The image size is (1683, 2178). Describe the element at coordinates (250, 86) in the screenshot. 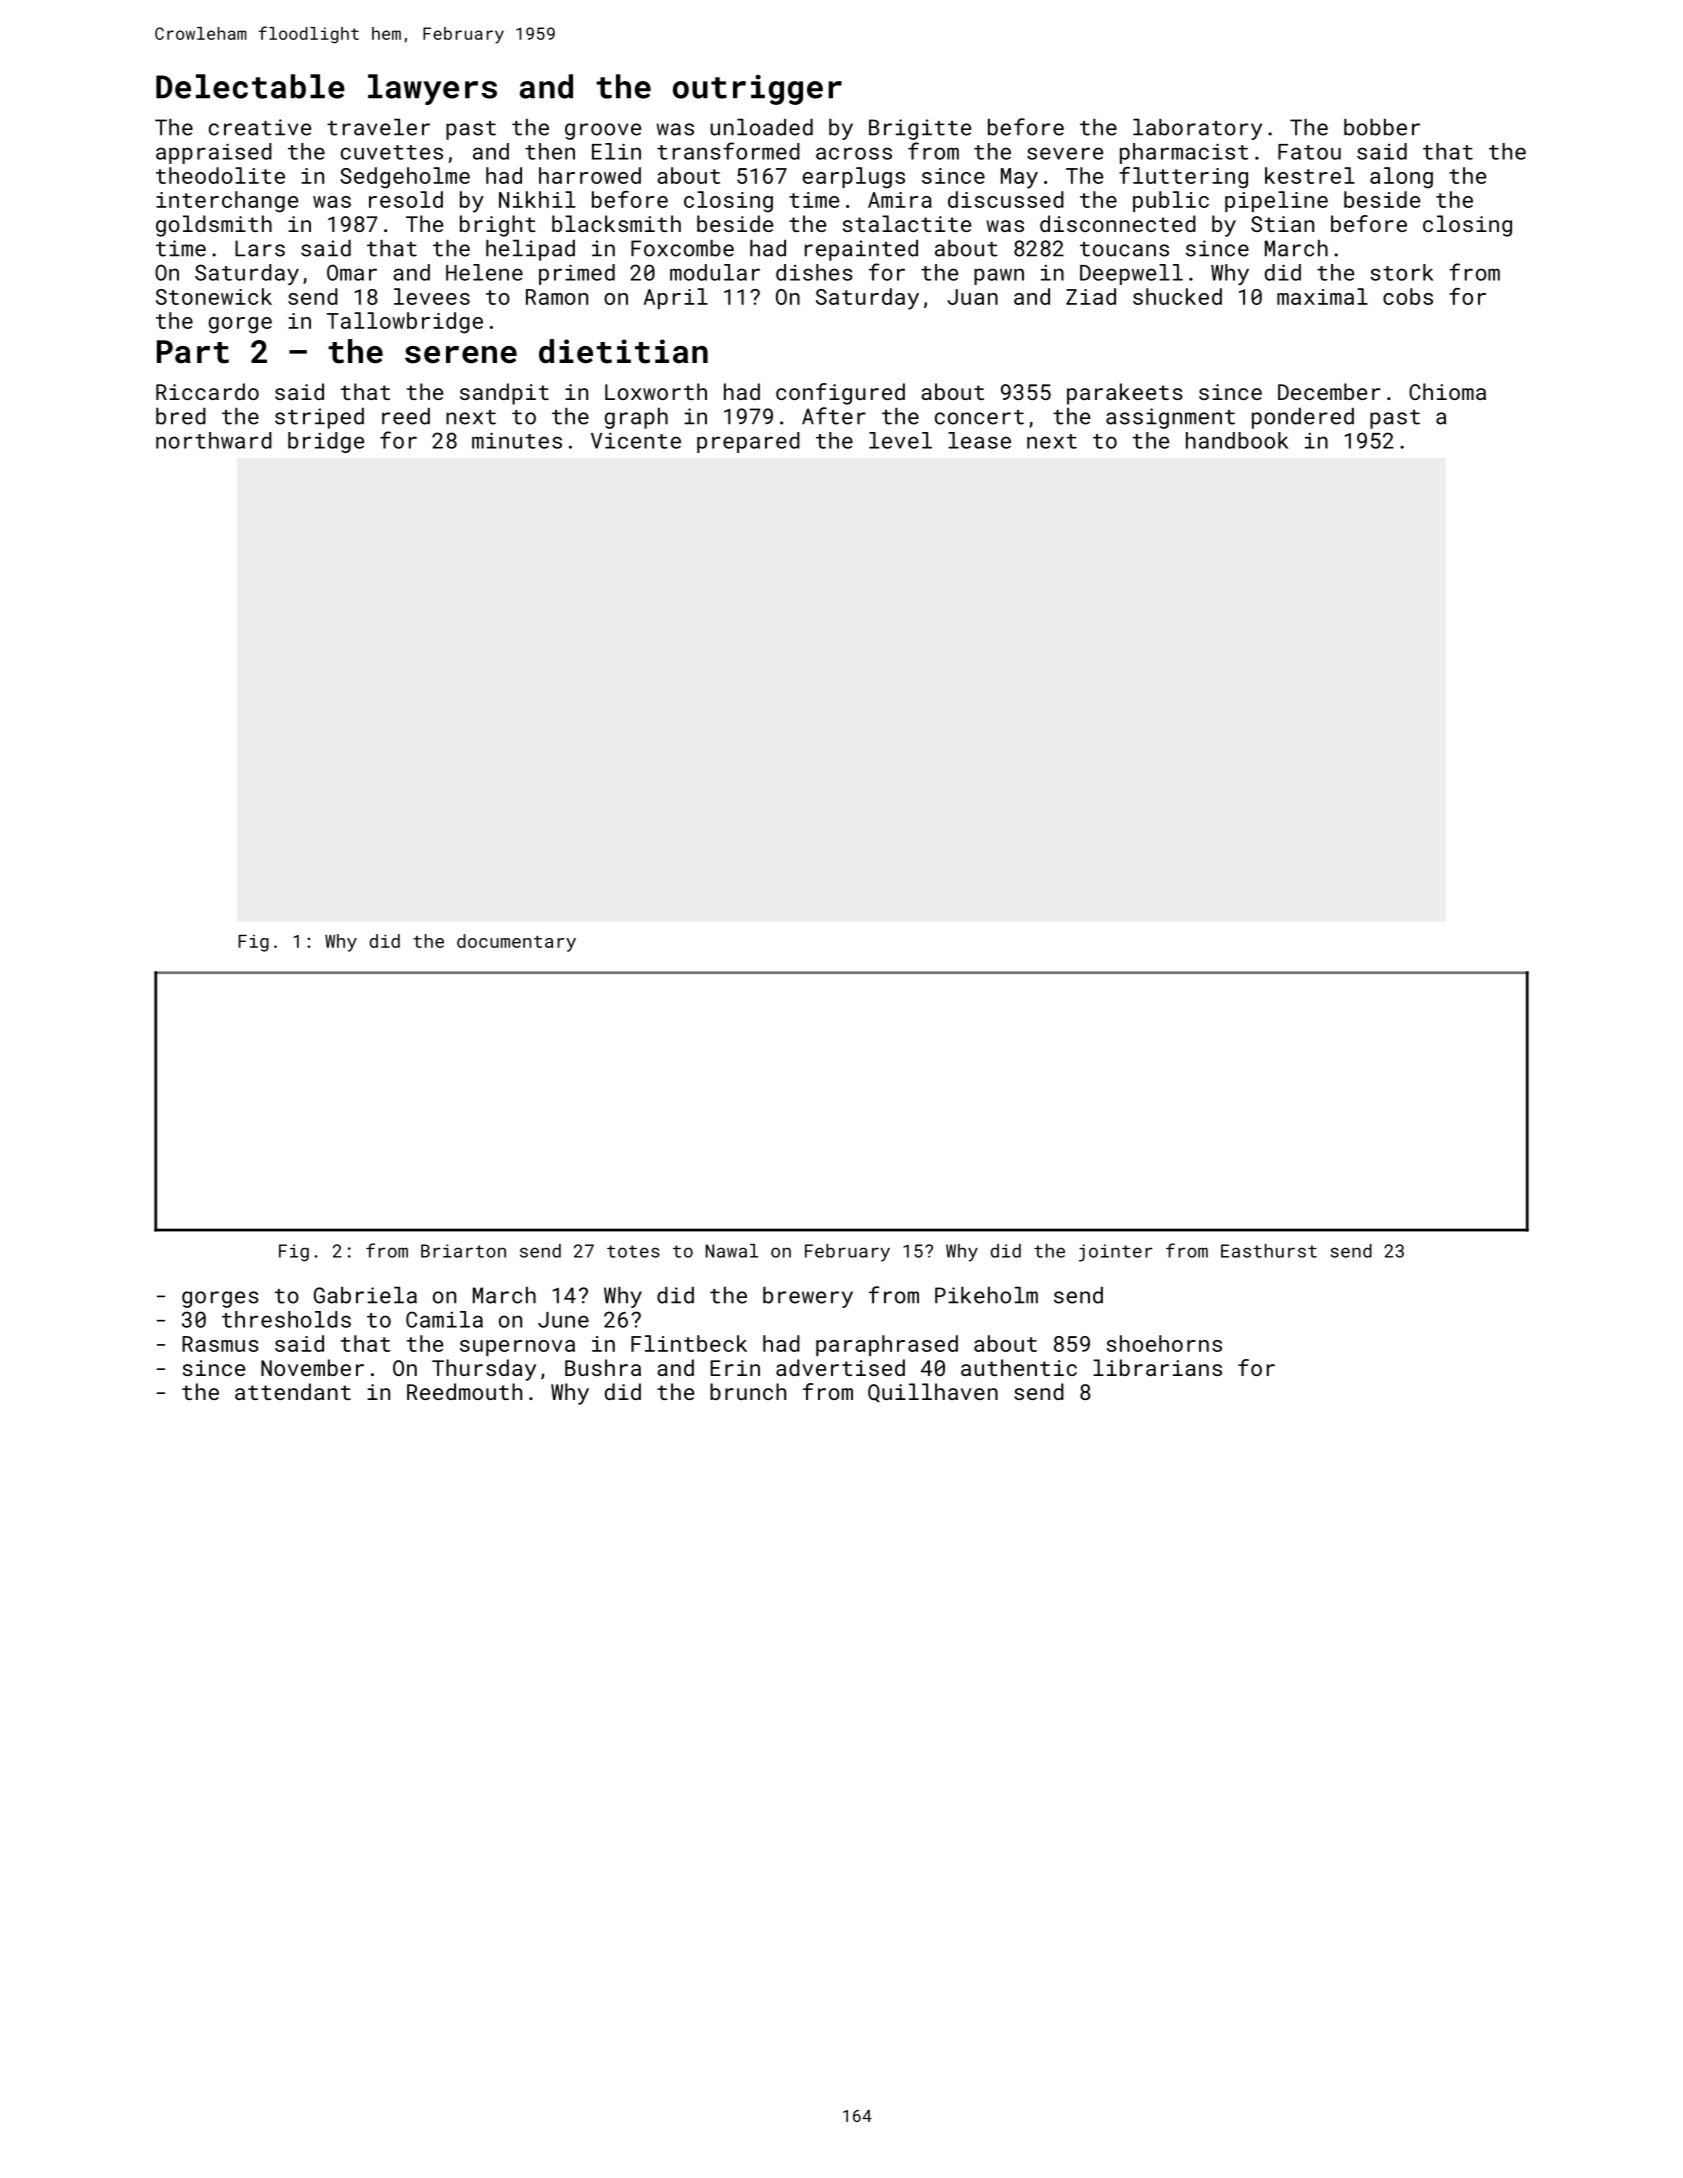

I see `Delectable` at that location.
